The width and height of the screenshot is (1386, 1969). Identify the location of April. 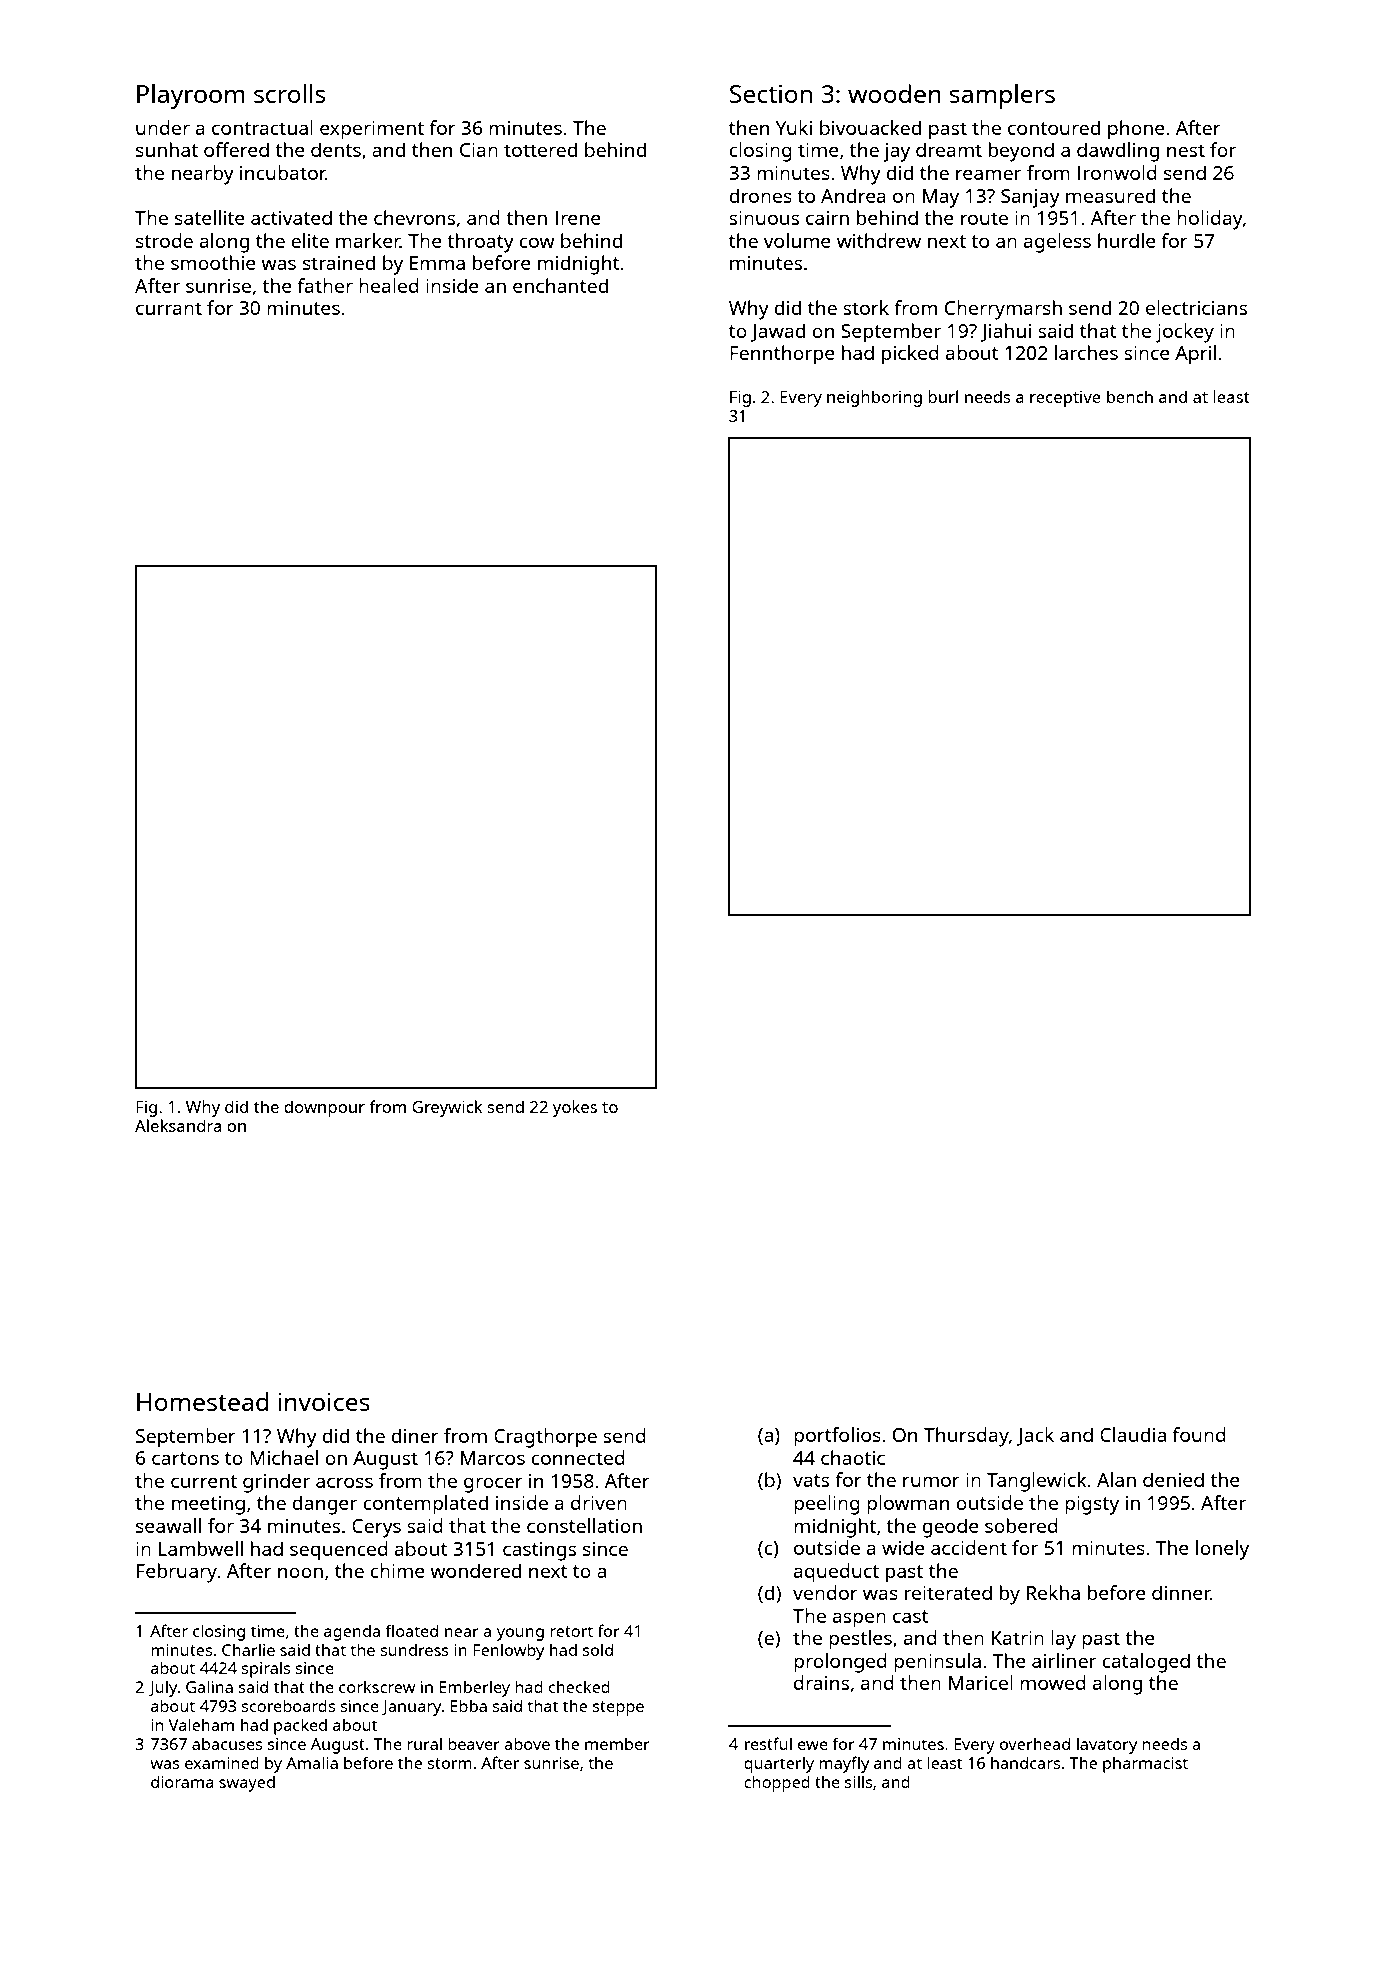
(1195, 355).
